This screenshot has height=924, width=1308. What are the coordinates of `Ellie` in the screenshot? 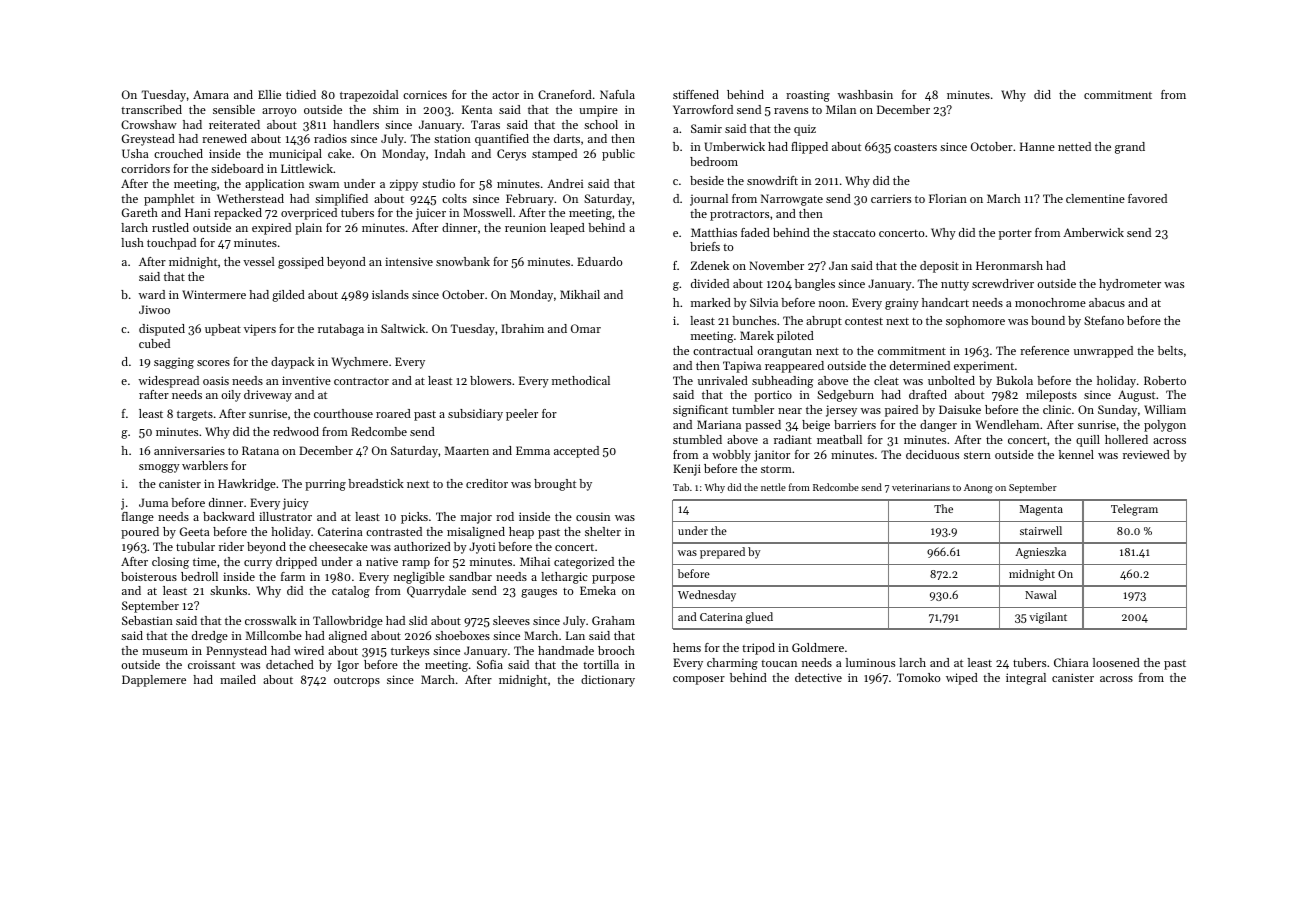 It's located at (269, 94).
